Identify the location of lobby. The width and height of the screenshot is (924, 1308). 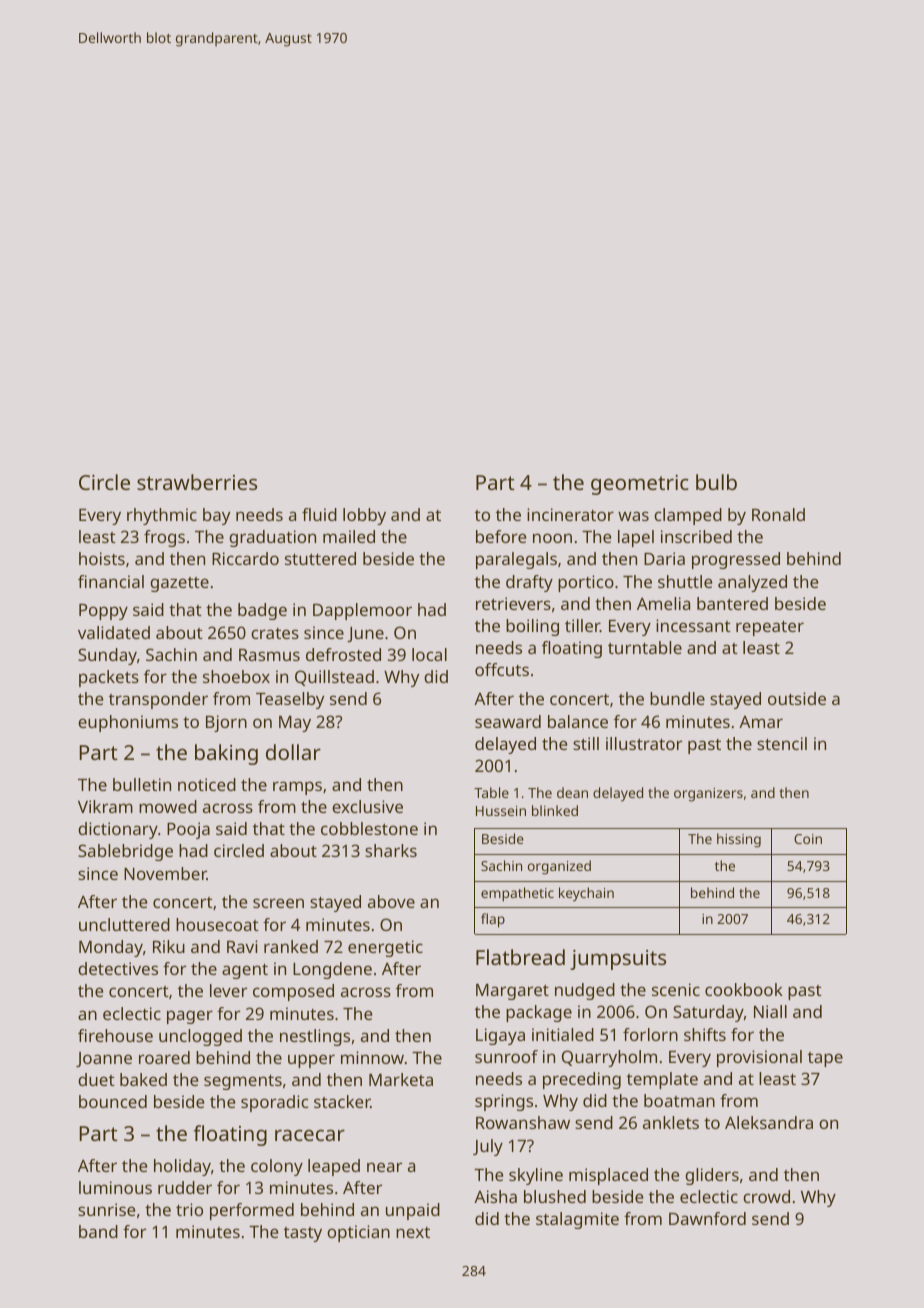
(364, 516).
